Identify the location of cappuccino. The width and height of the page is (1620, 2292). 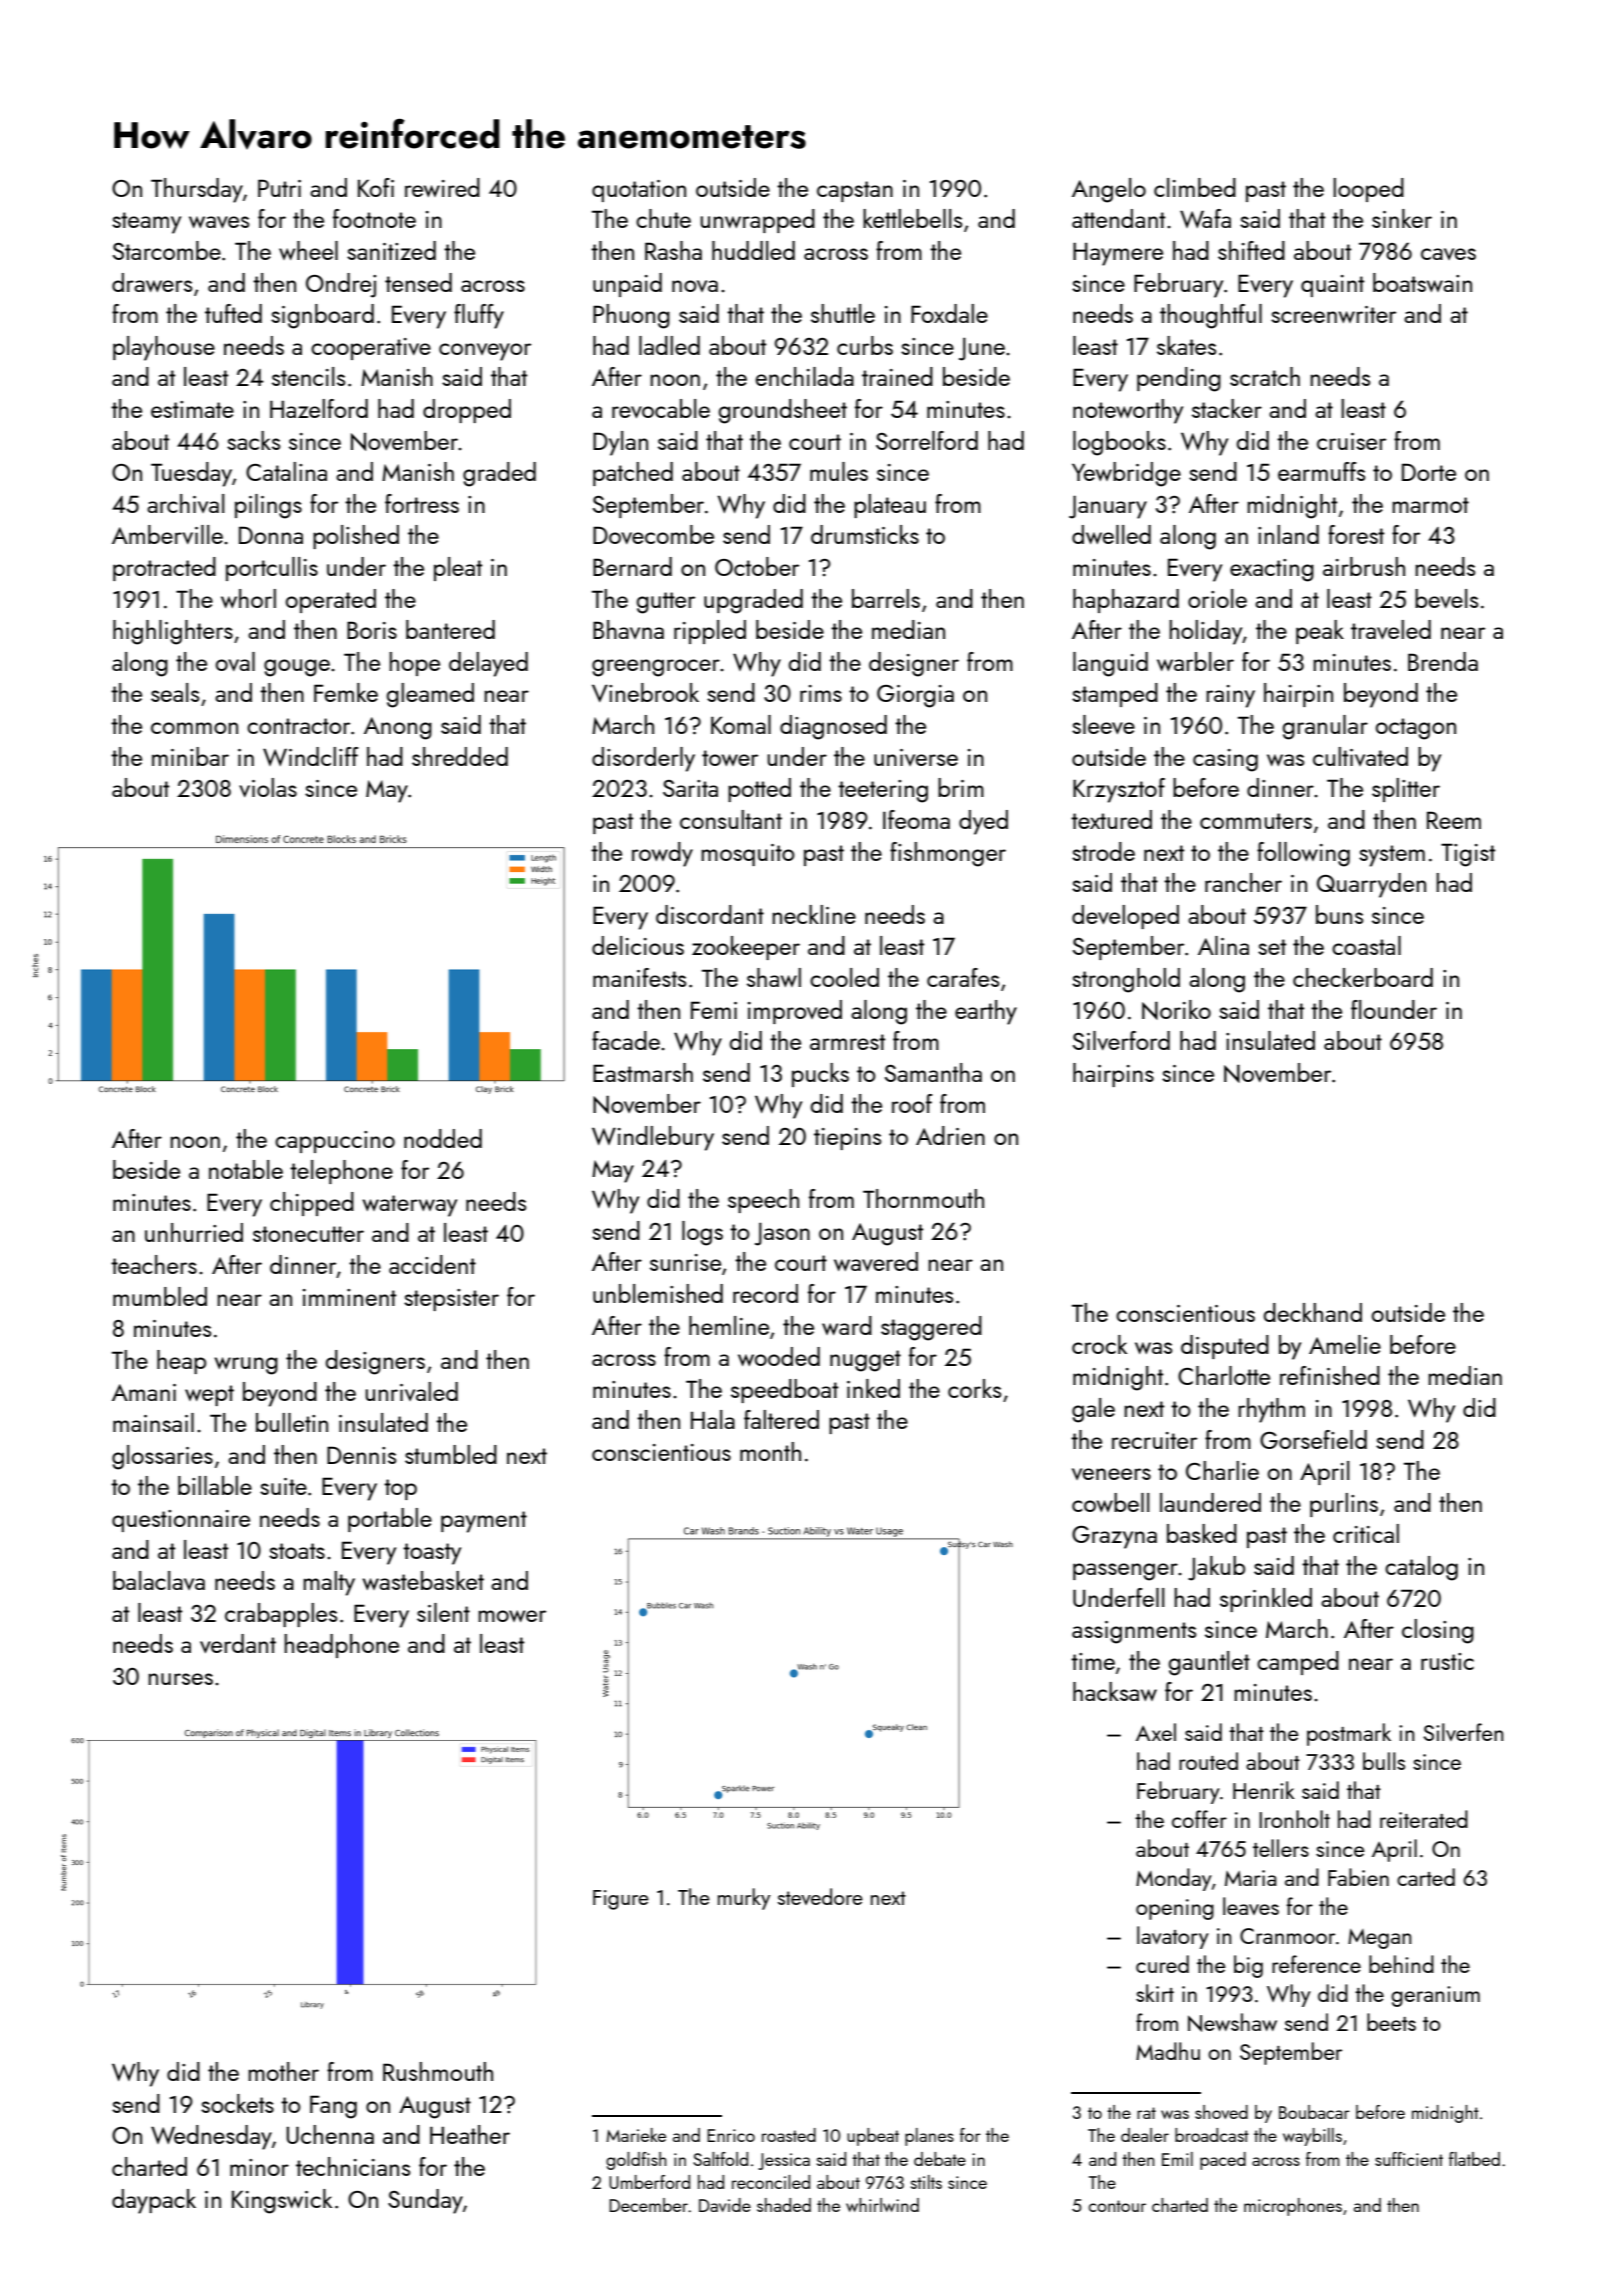
(335, 1142).
